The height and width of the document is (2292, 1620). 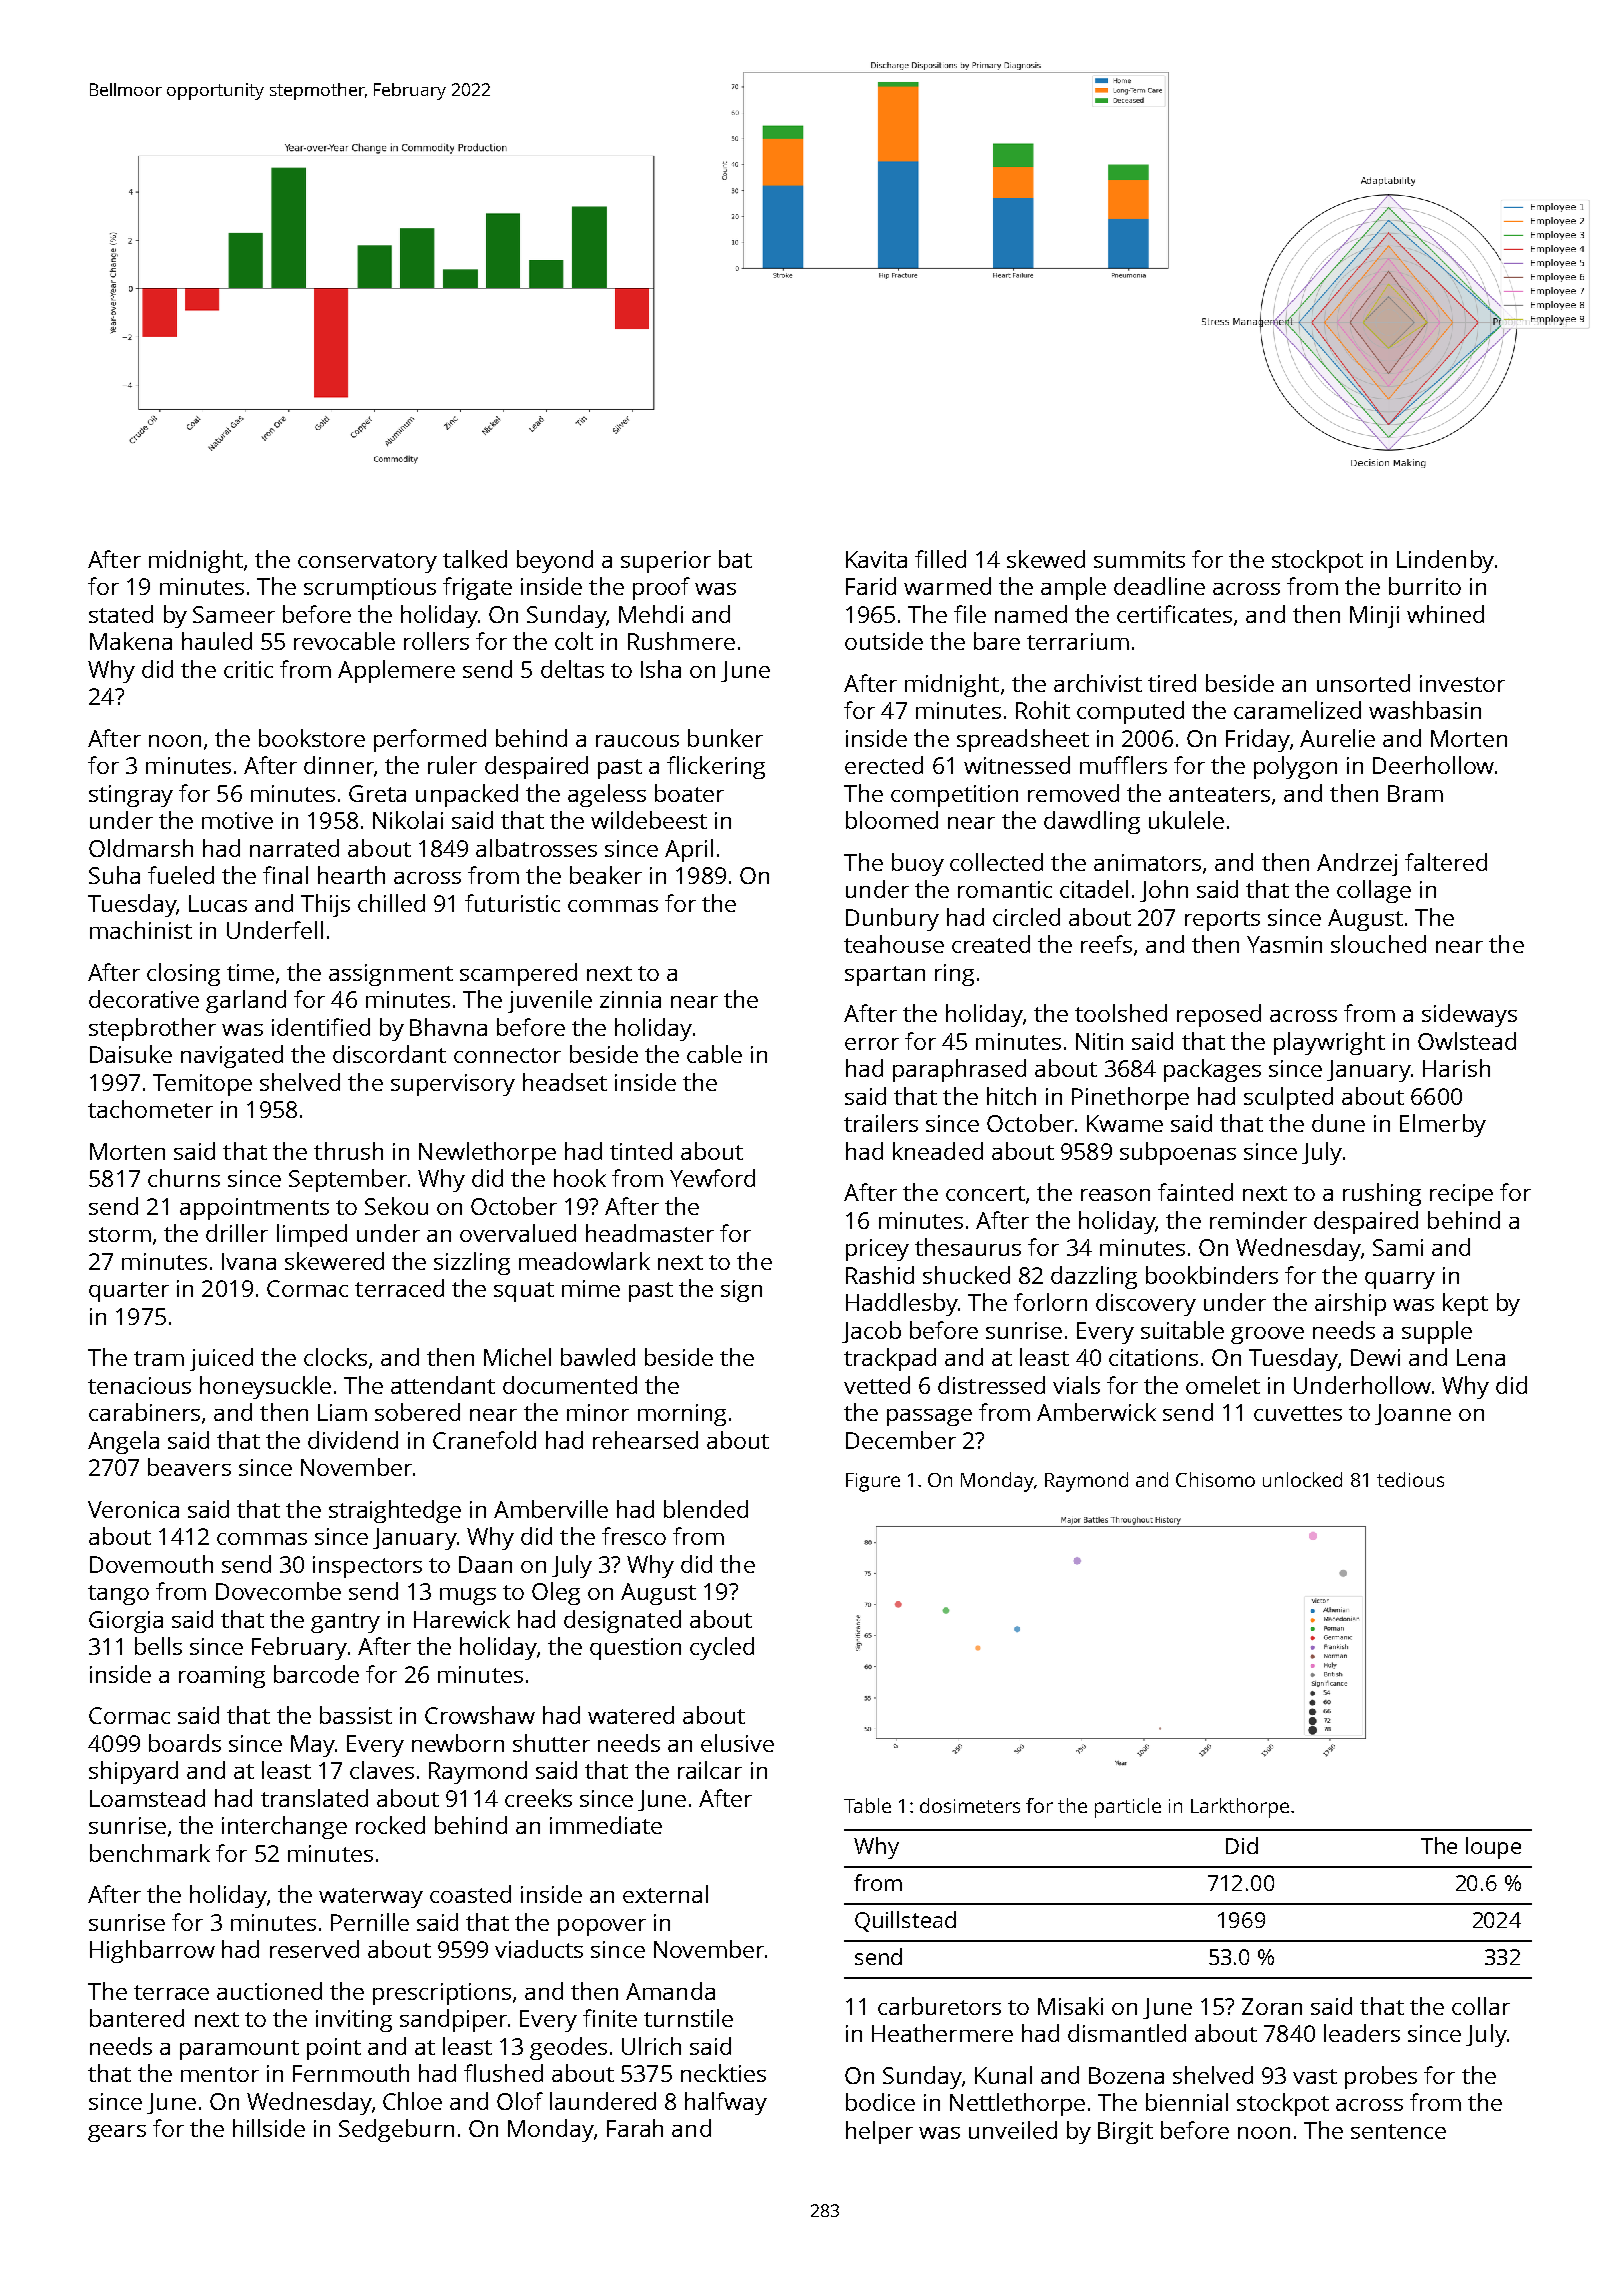 What do you see at coordinates (970, 1805) in the document?
I see `dosimeters` at bounding box center [970, 1805].
